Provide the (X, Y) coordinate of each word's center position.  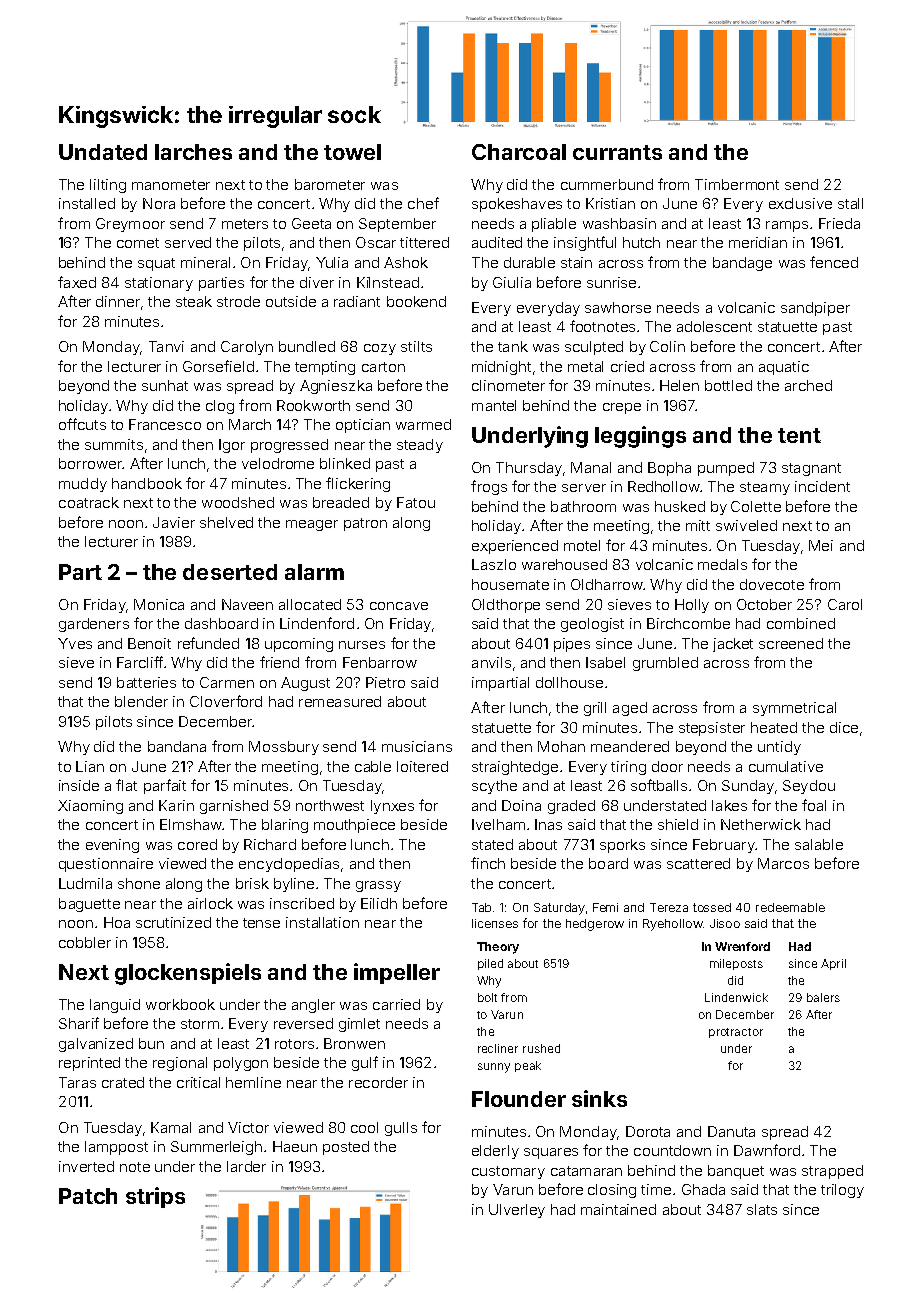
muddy (83, 485)
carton (383, 367)
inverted (86, 1166)
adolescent (714, 326)
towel (352, 152)
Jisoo (725, 923)
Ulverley (517, 1211)
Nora (159, 203)
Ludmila (85, 883)
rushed (541, 1048)
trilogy (842, 1191)
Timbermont (737, 184)
